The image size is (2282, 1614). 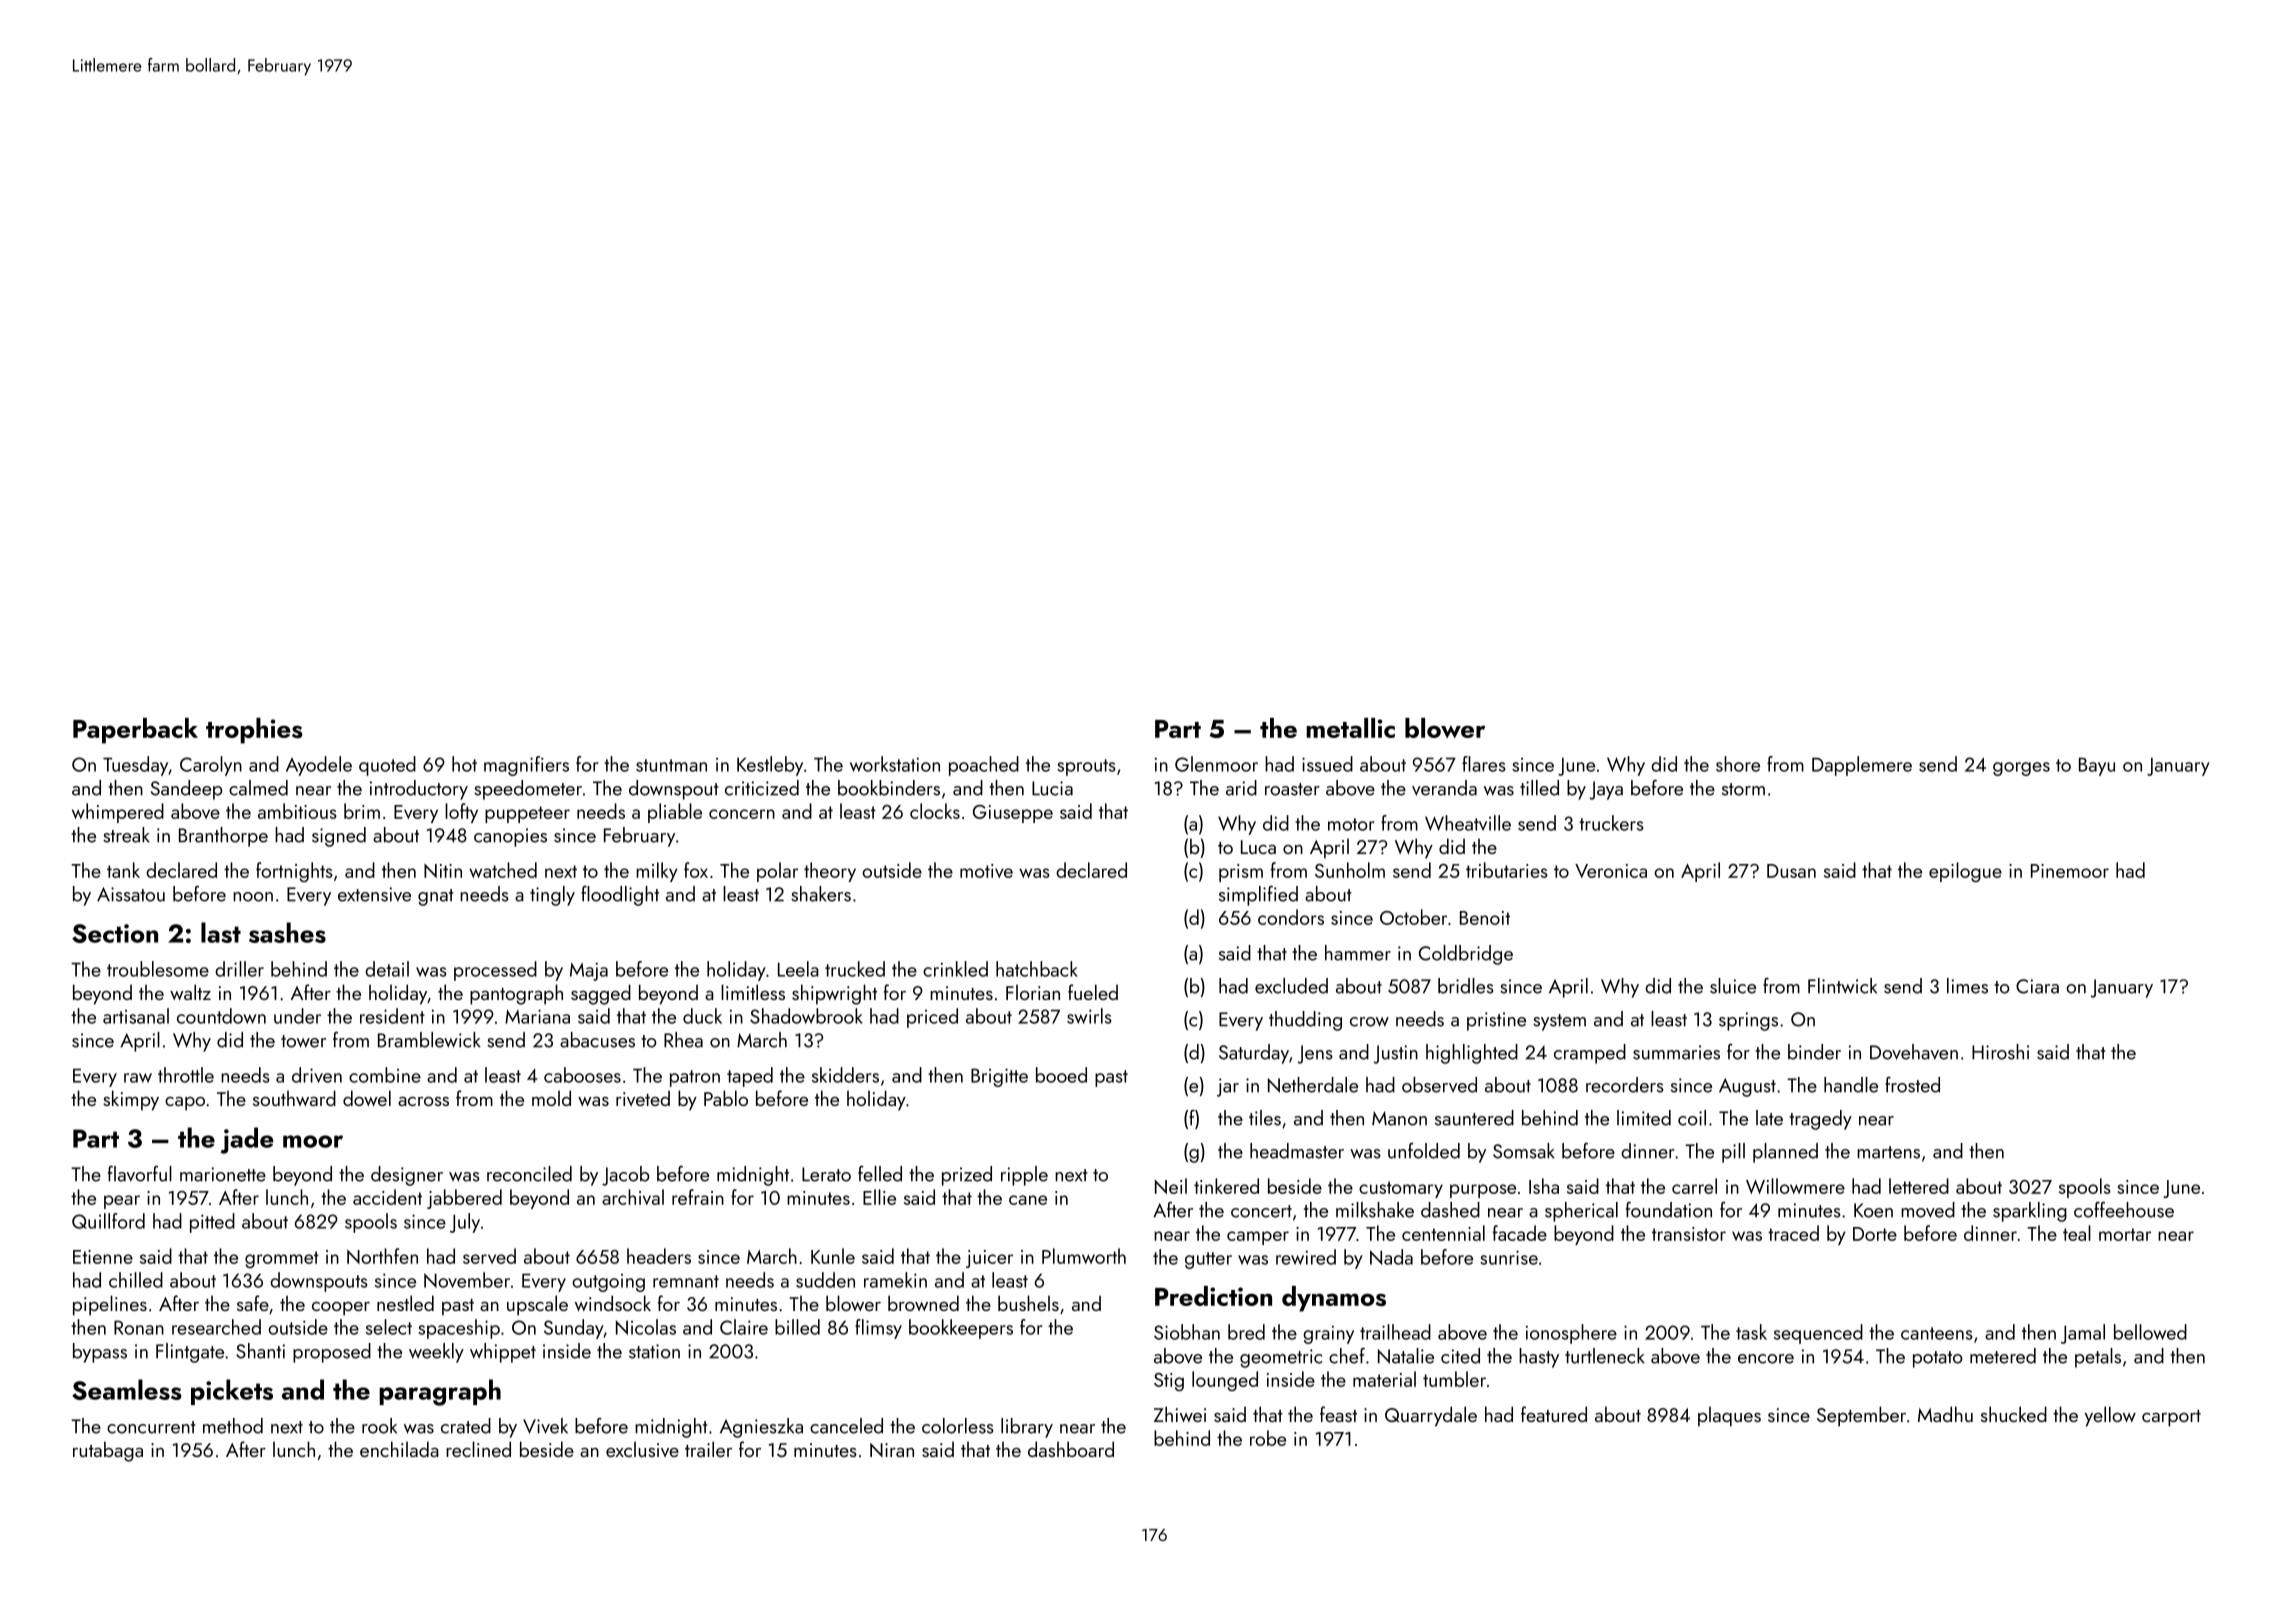 I want to click on potato, so click(x=1938, y=1359).
